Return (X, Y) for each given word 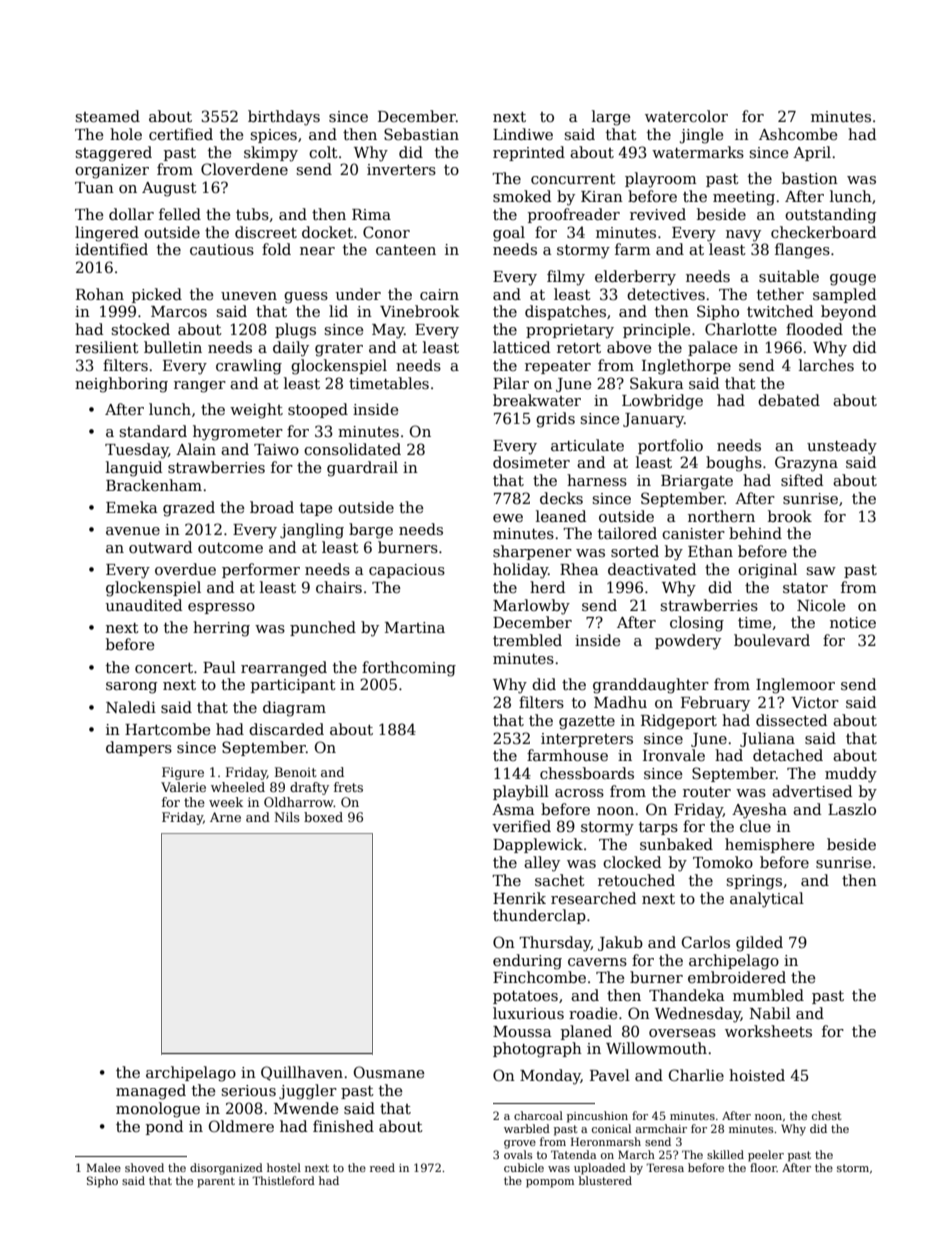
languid (134, 469)
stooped (318, 410)
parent (216, 1182)
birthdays (284, 118)
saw (821, 571)
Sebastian (421, 134)
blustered (605, 1180)
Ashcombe (798, 134)
